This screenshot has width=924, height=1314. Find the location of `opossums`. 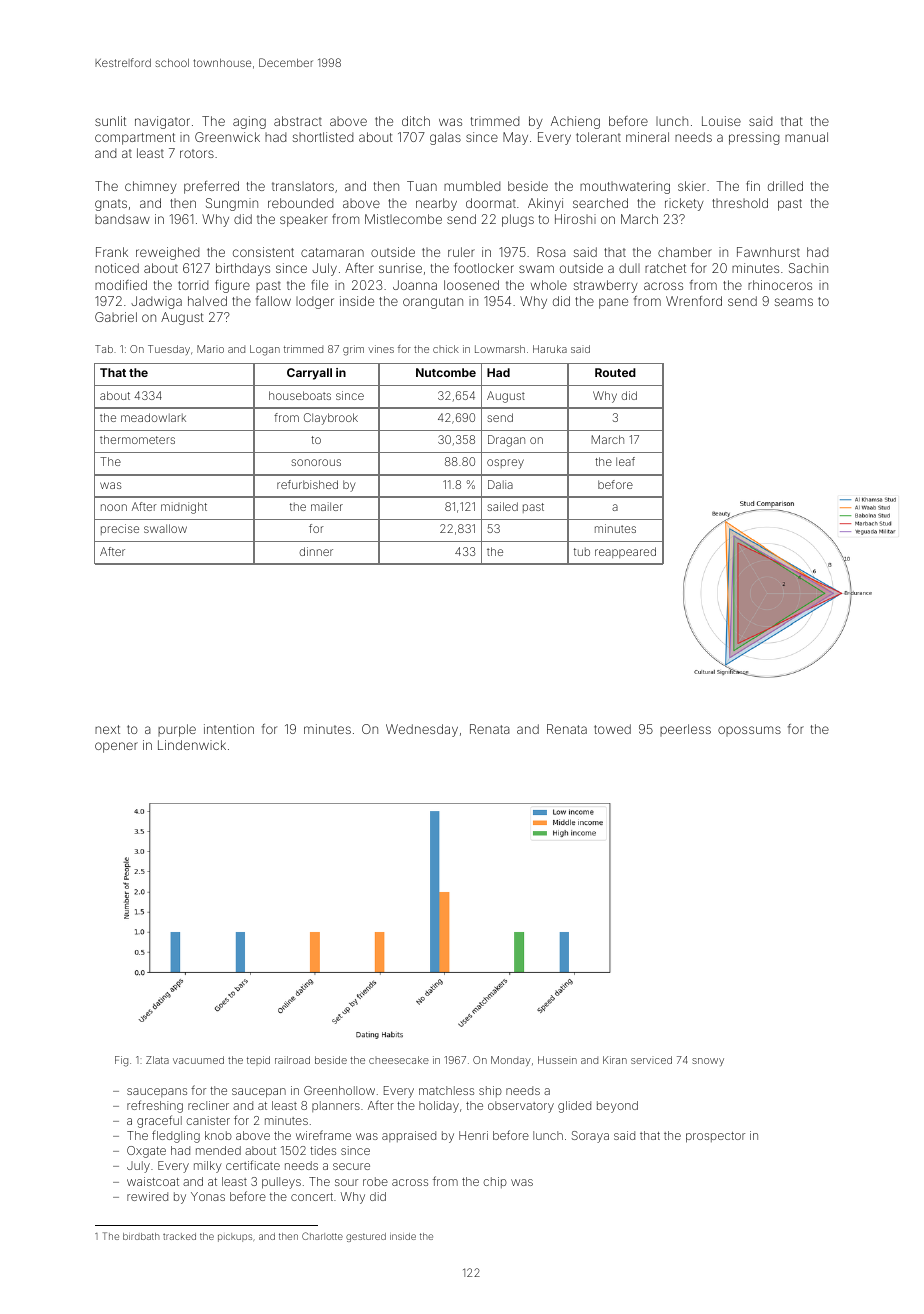

opossums is located at coordinates (749, 731).
